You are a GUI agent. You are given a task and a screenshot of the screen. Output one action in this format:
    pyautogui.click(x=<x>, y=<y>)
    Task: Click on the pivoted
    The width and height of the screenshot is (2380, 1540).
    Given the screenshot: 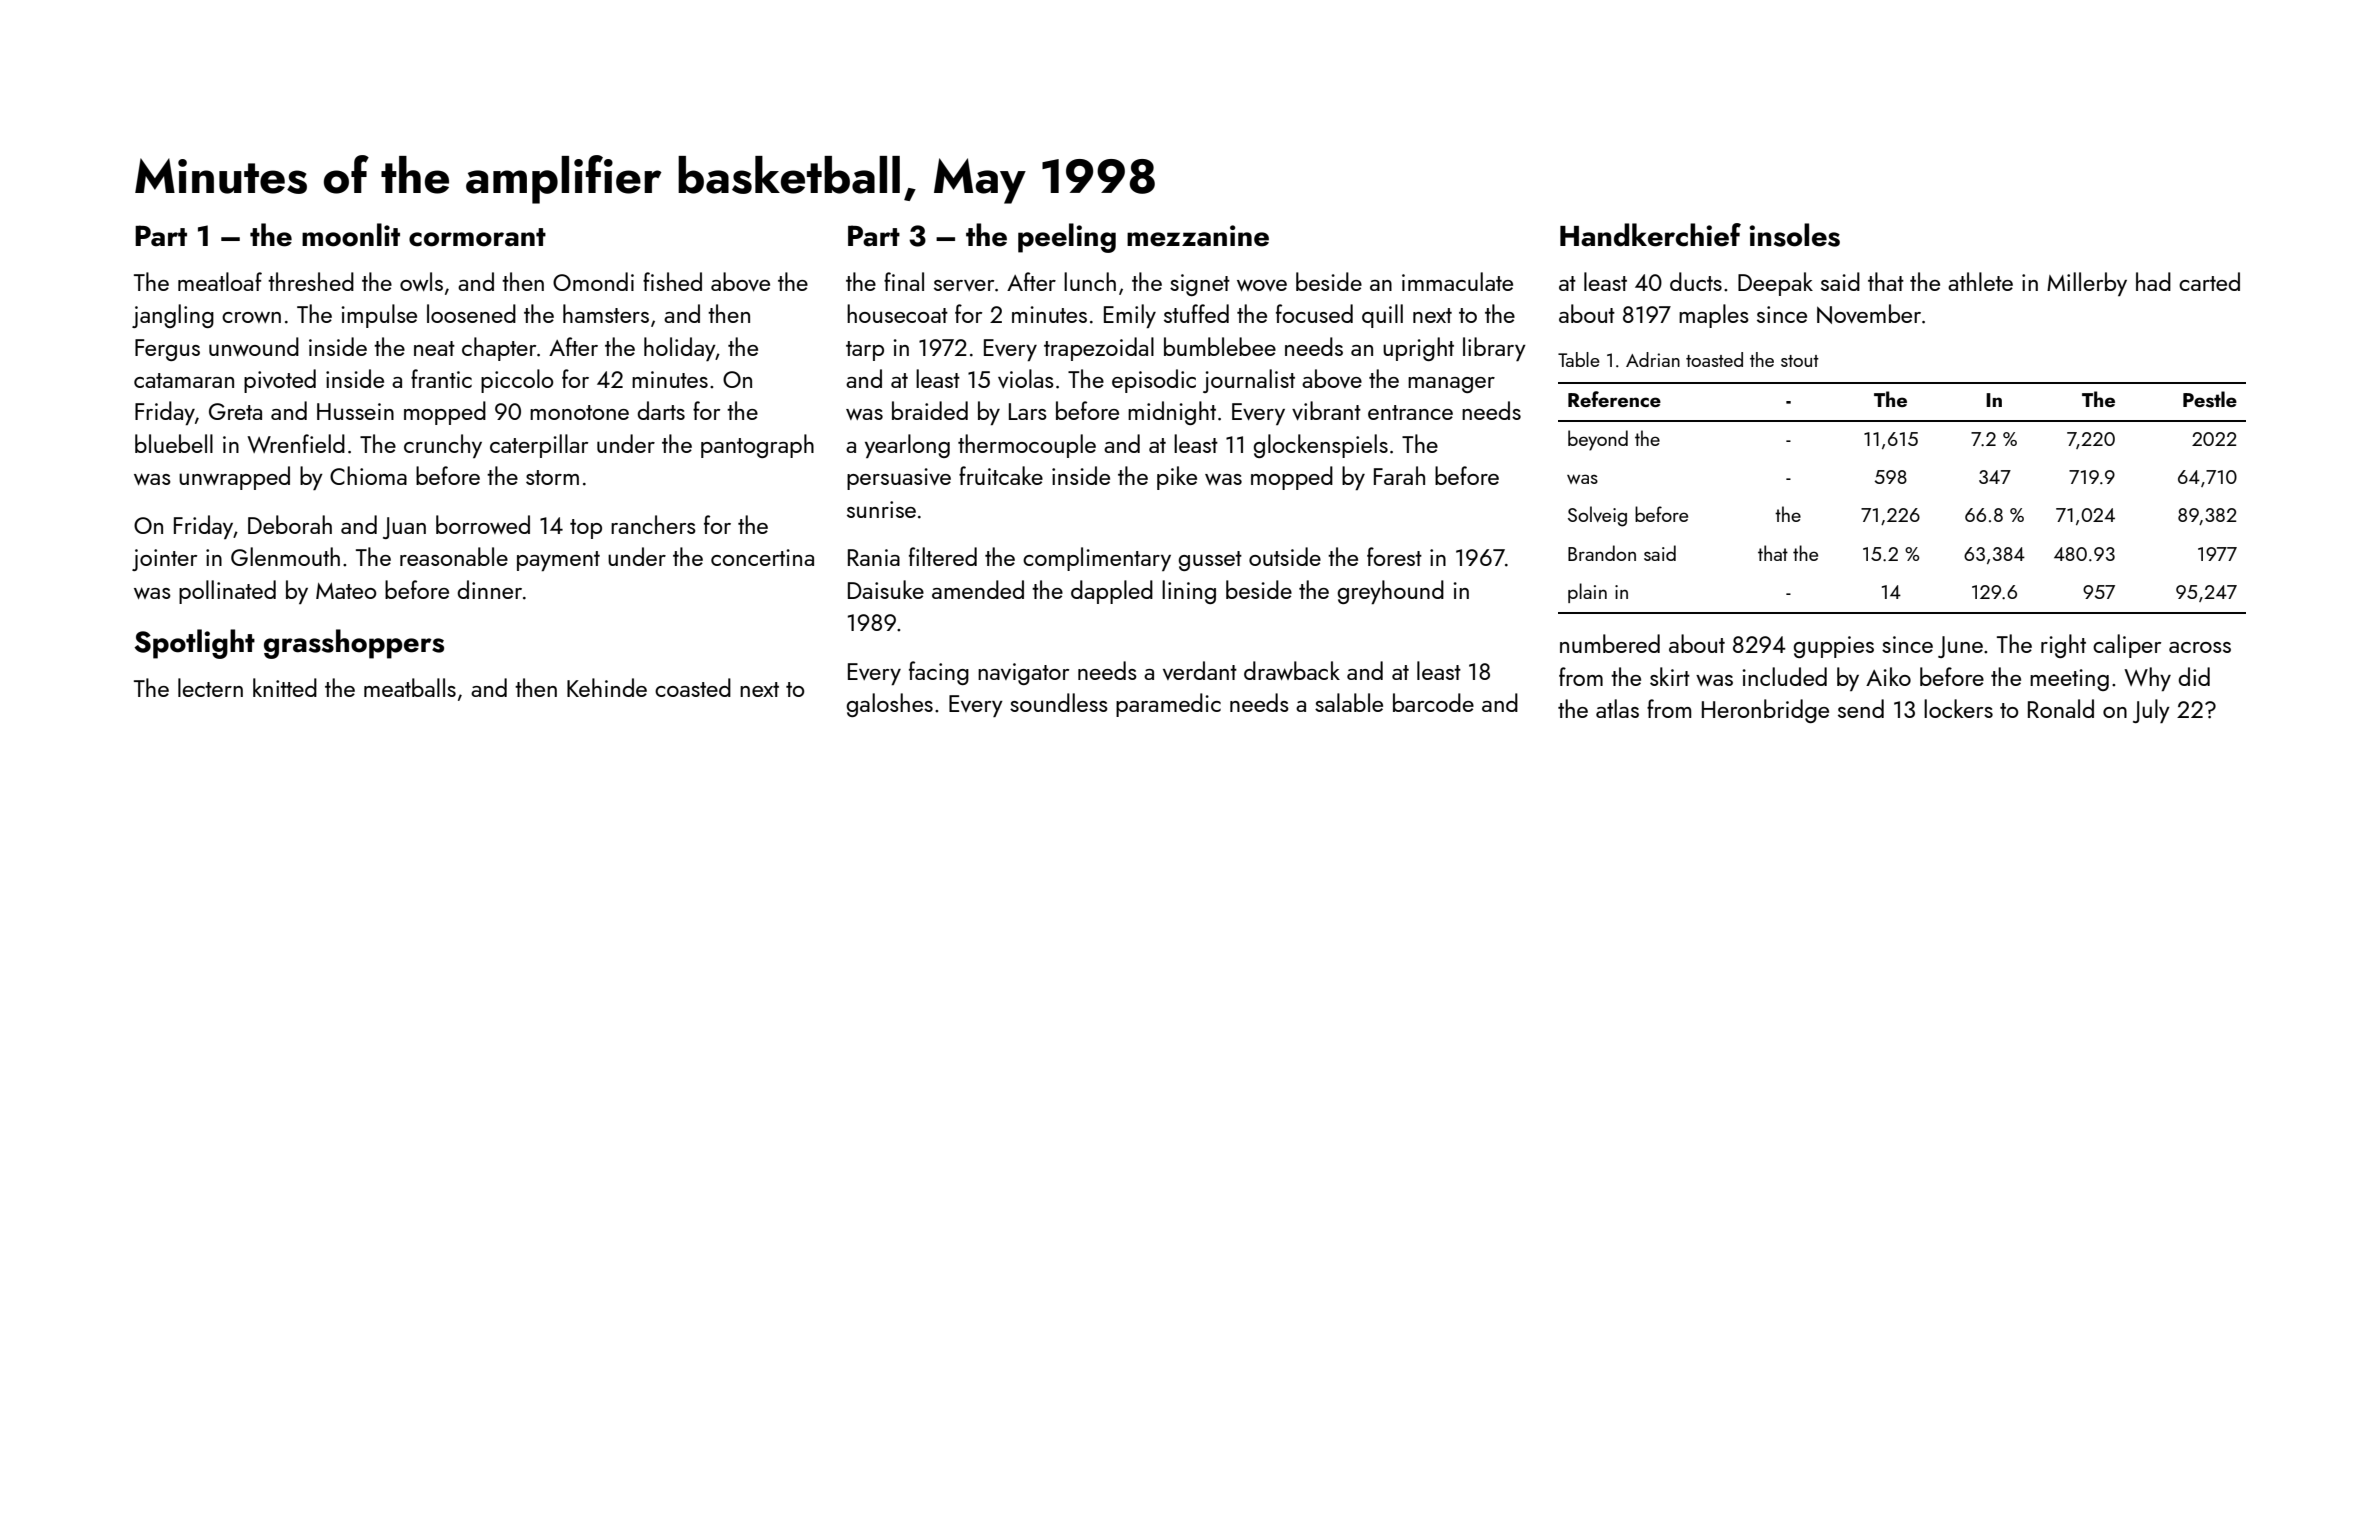 What is the action you would take?
    pyautogui.click(x=280, y=381)
